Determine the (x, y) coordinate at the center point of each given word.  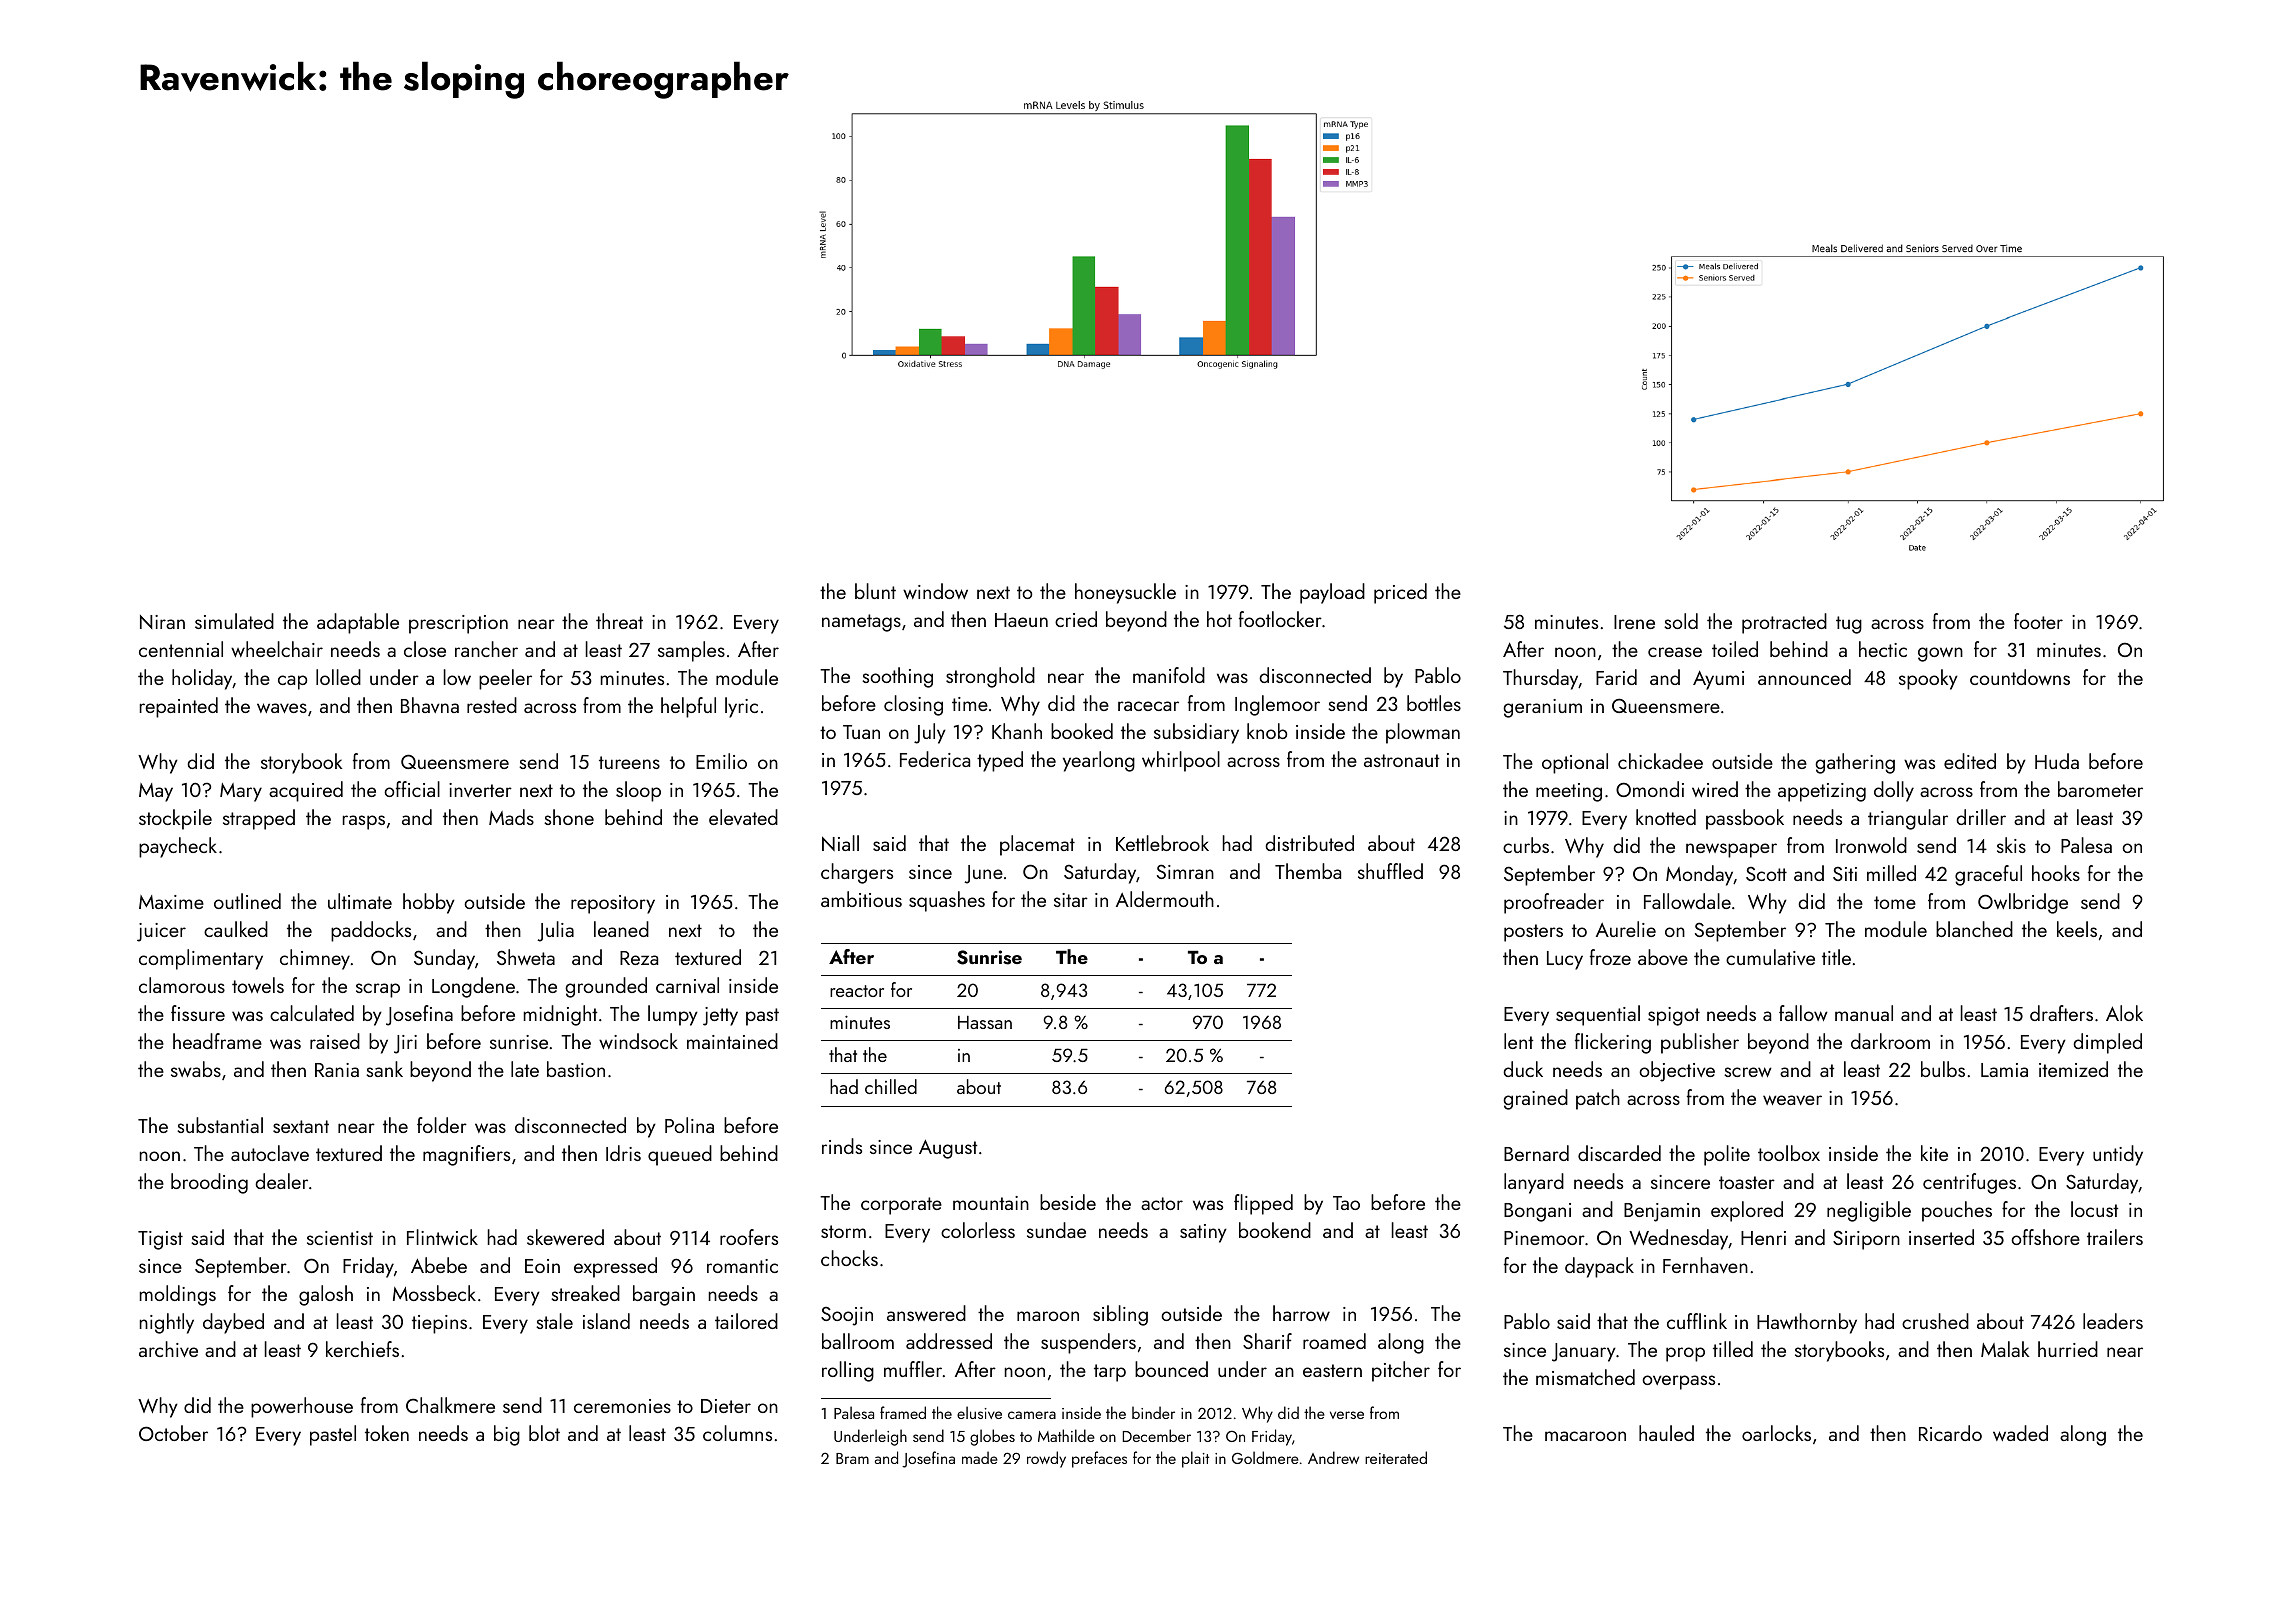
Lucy (1565, 960)
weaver (1792, 1100)
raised (335, 1041)
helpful (688, 707)
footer (2038, 621)
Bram (852, 1458)
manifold (1169, 675)
